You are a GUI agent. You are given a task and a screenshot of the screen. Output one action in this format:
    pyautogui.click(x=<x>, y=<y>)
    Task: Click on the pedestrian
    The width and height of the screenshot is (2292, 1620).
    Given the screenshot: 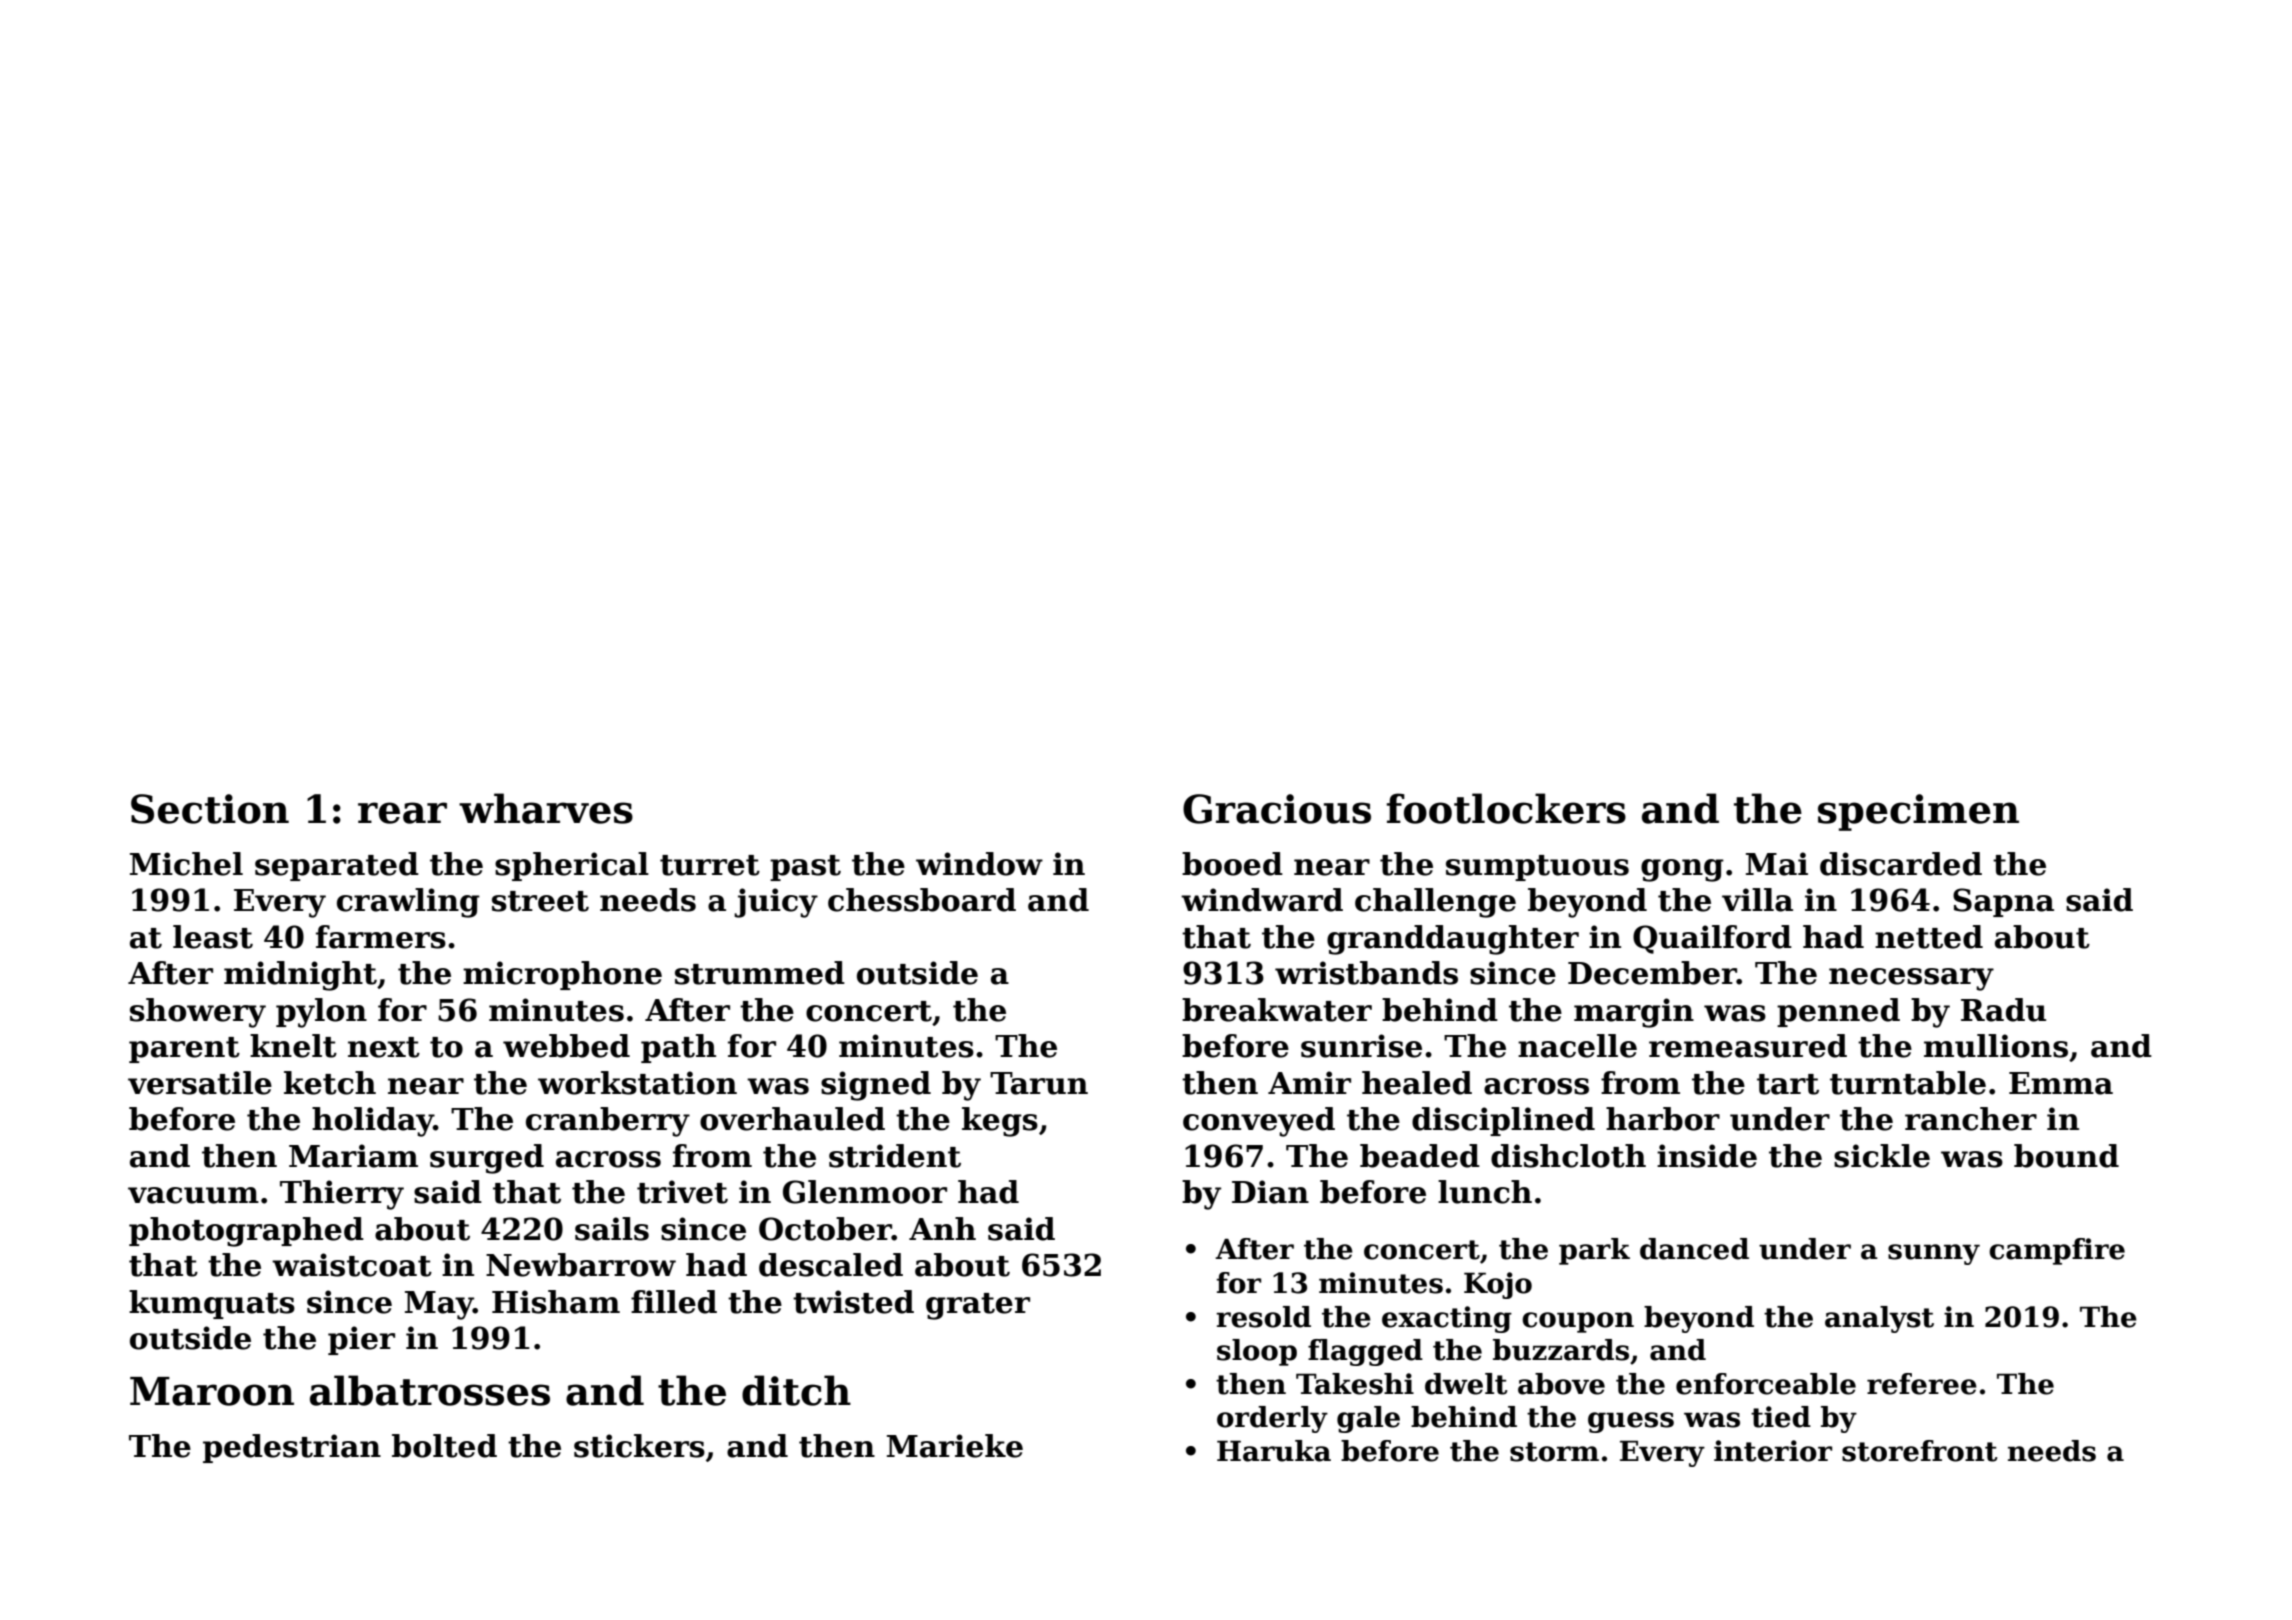 What is the action you would take?
    pyautogui.click(x=292, y=1448)
